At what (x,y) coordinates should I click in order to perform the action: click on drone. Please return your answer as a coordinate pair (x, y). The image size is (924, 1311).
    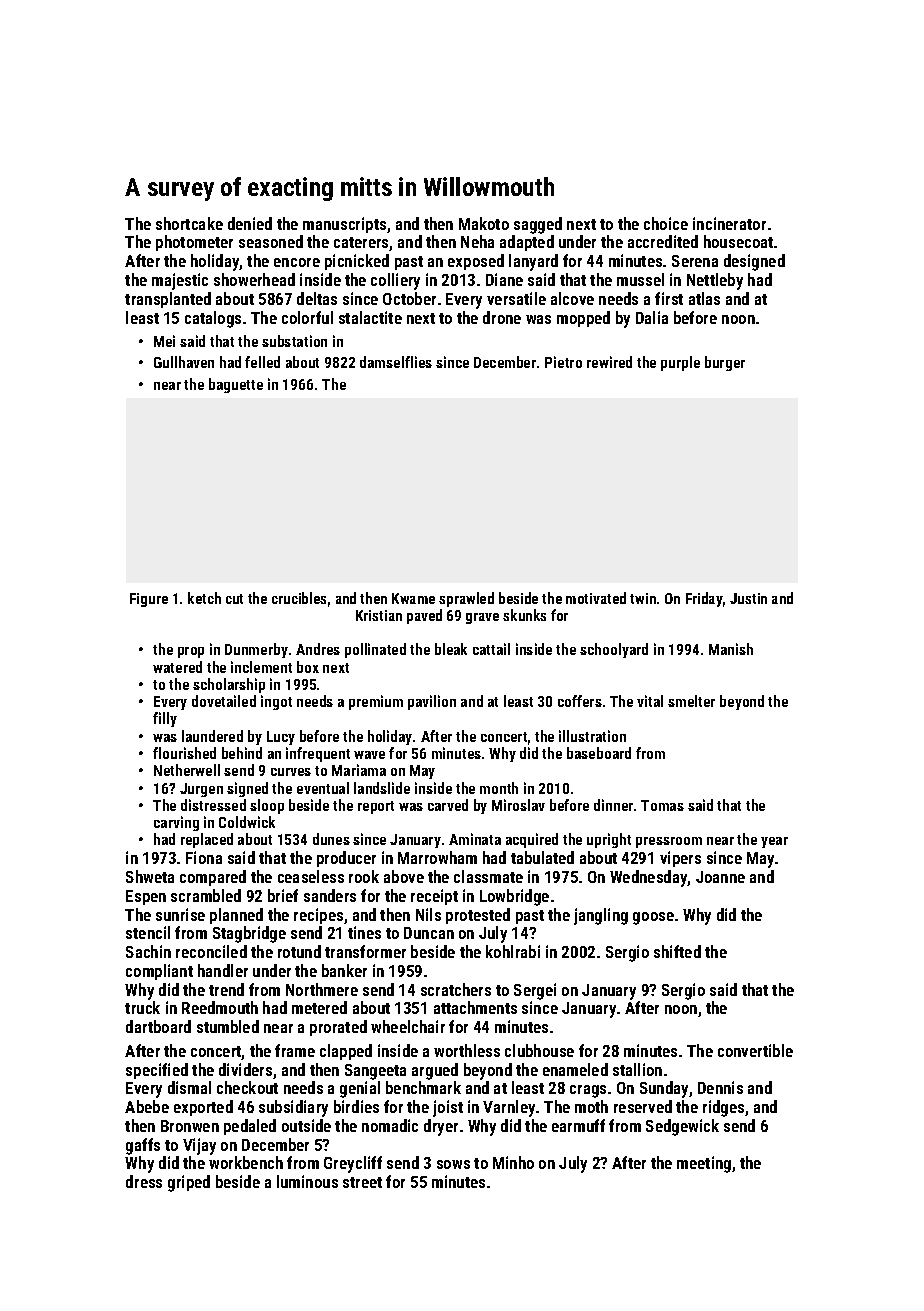
    Looking at the image, I should click on (502, 317).
